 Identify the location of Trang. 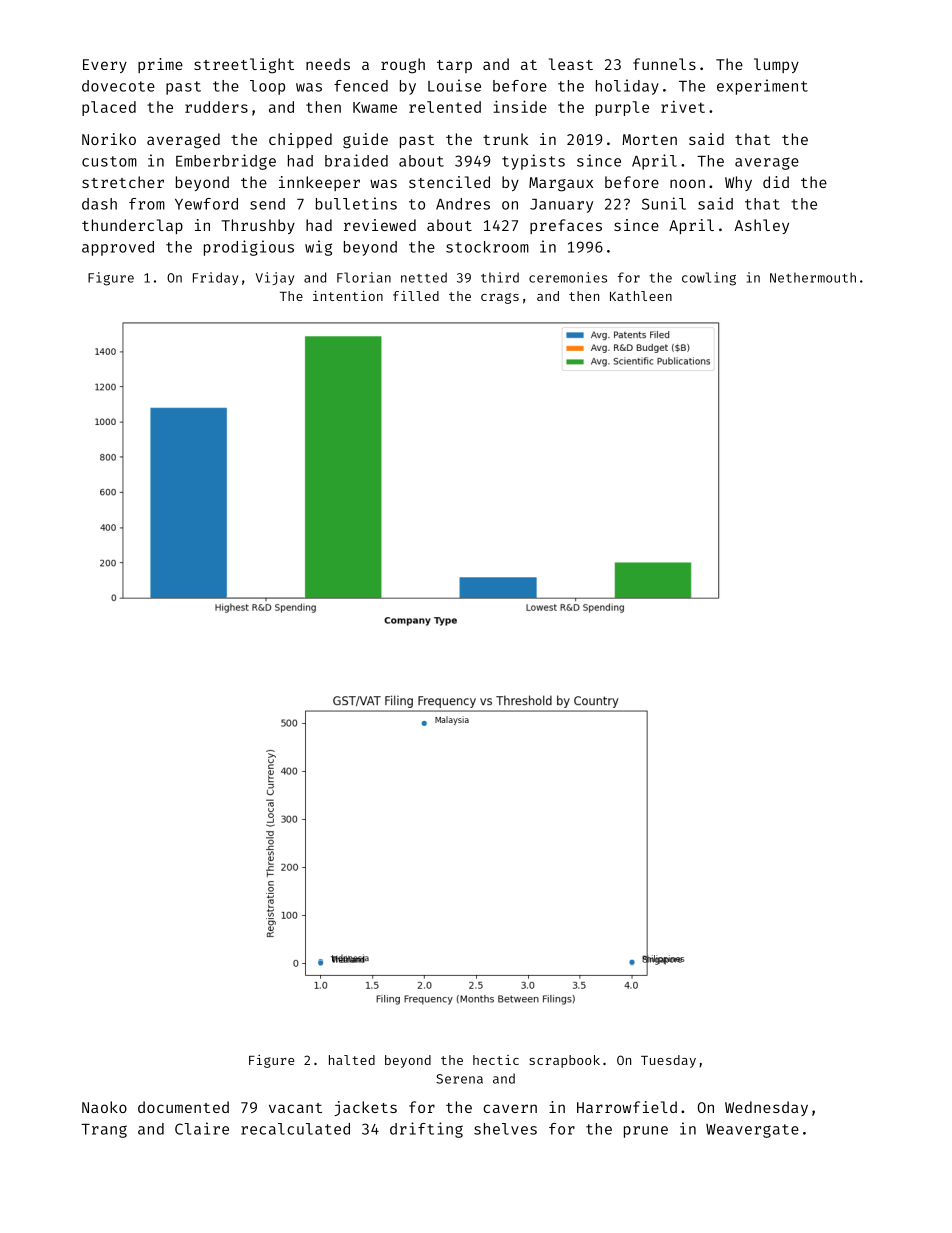
(104, 1131).
